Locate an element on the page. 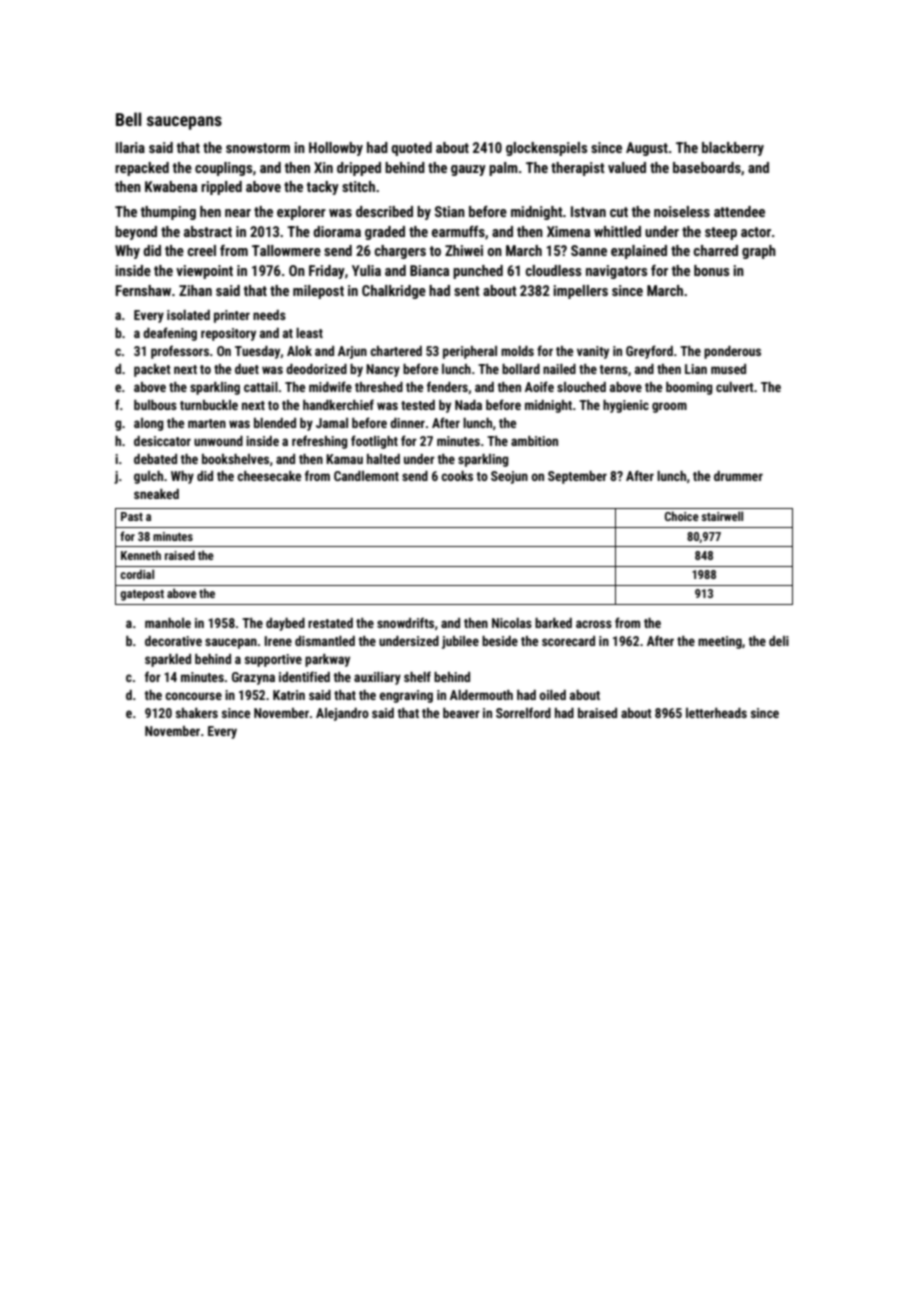 The height and width of the page is (1316, 908). Past is located at coordinates (132, 516).
